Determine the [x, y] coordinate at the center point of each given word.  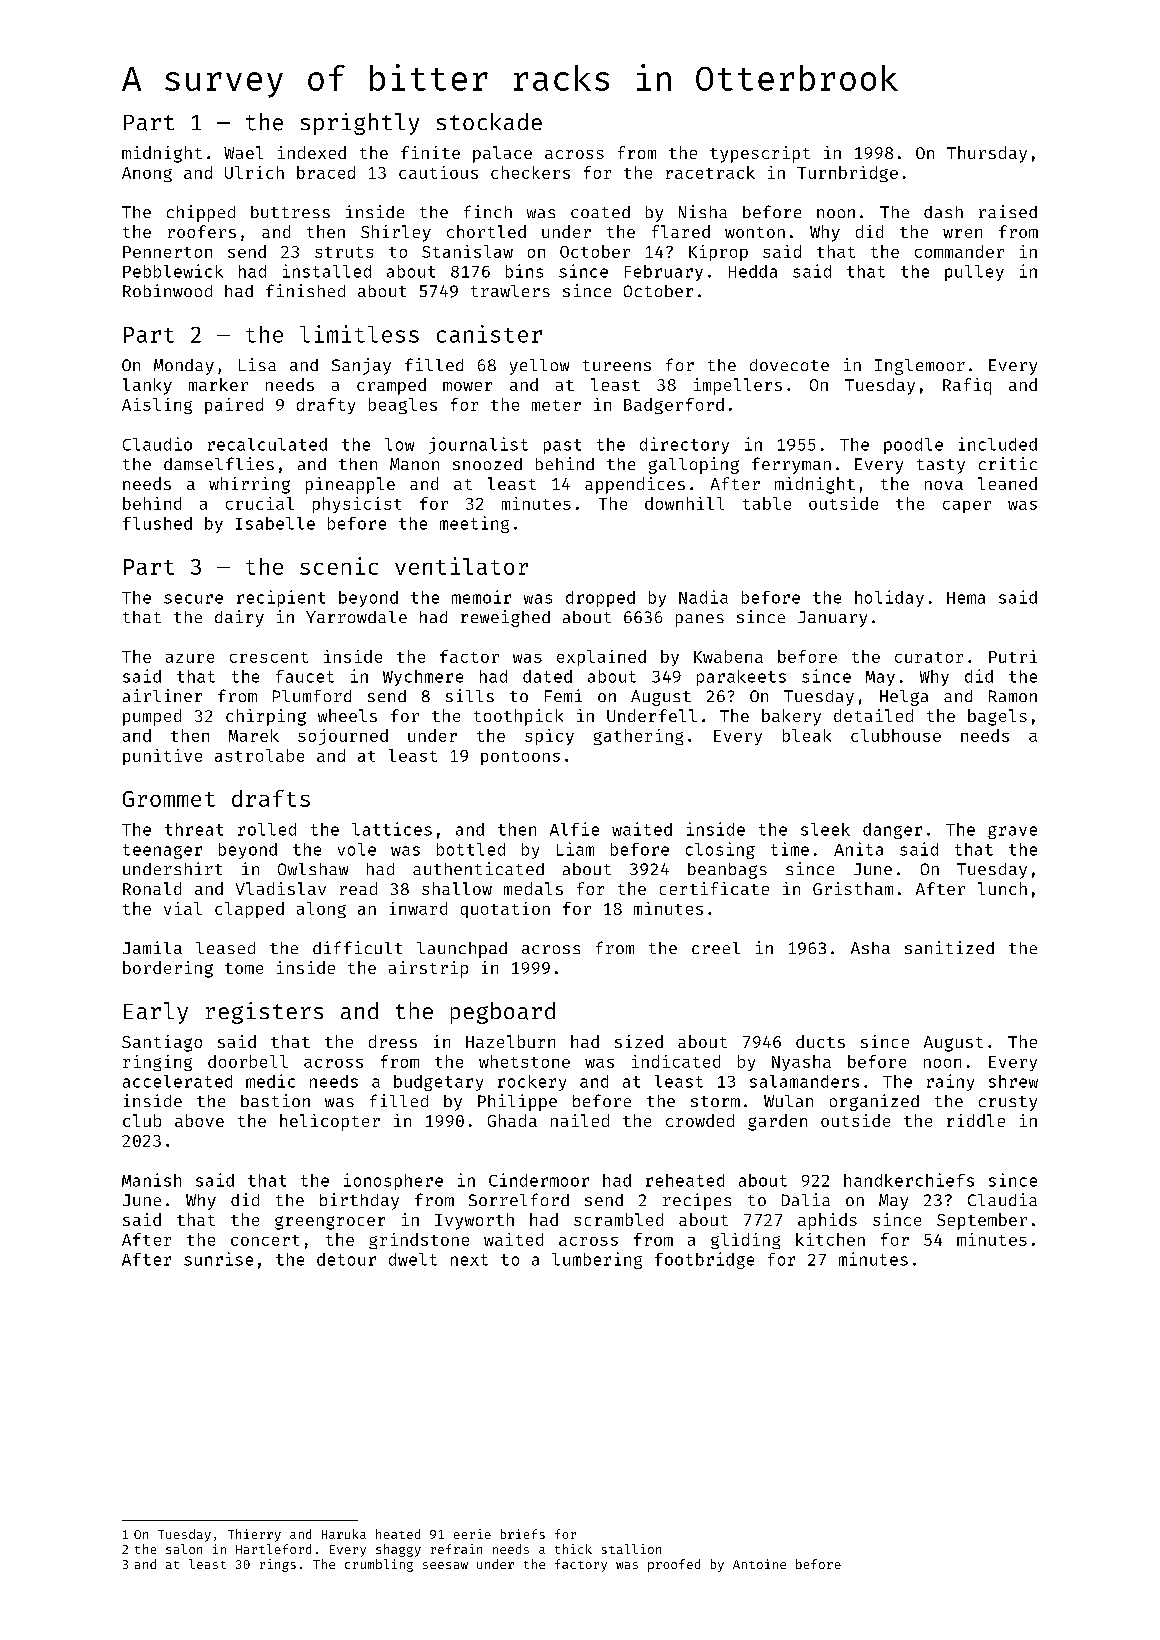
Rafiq [967, 386]
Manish [151, 1180]
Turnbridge [847, 174]
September [982, 1221]
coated [600, 212]
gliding [745, 1241]
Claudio [157, 444]
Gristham [853, 888]
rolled [267, 829]
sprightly [360, 124]
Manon [414, 464]
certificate [714, 888]
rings [278, 1565]
